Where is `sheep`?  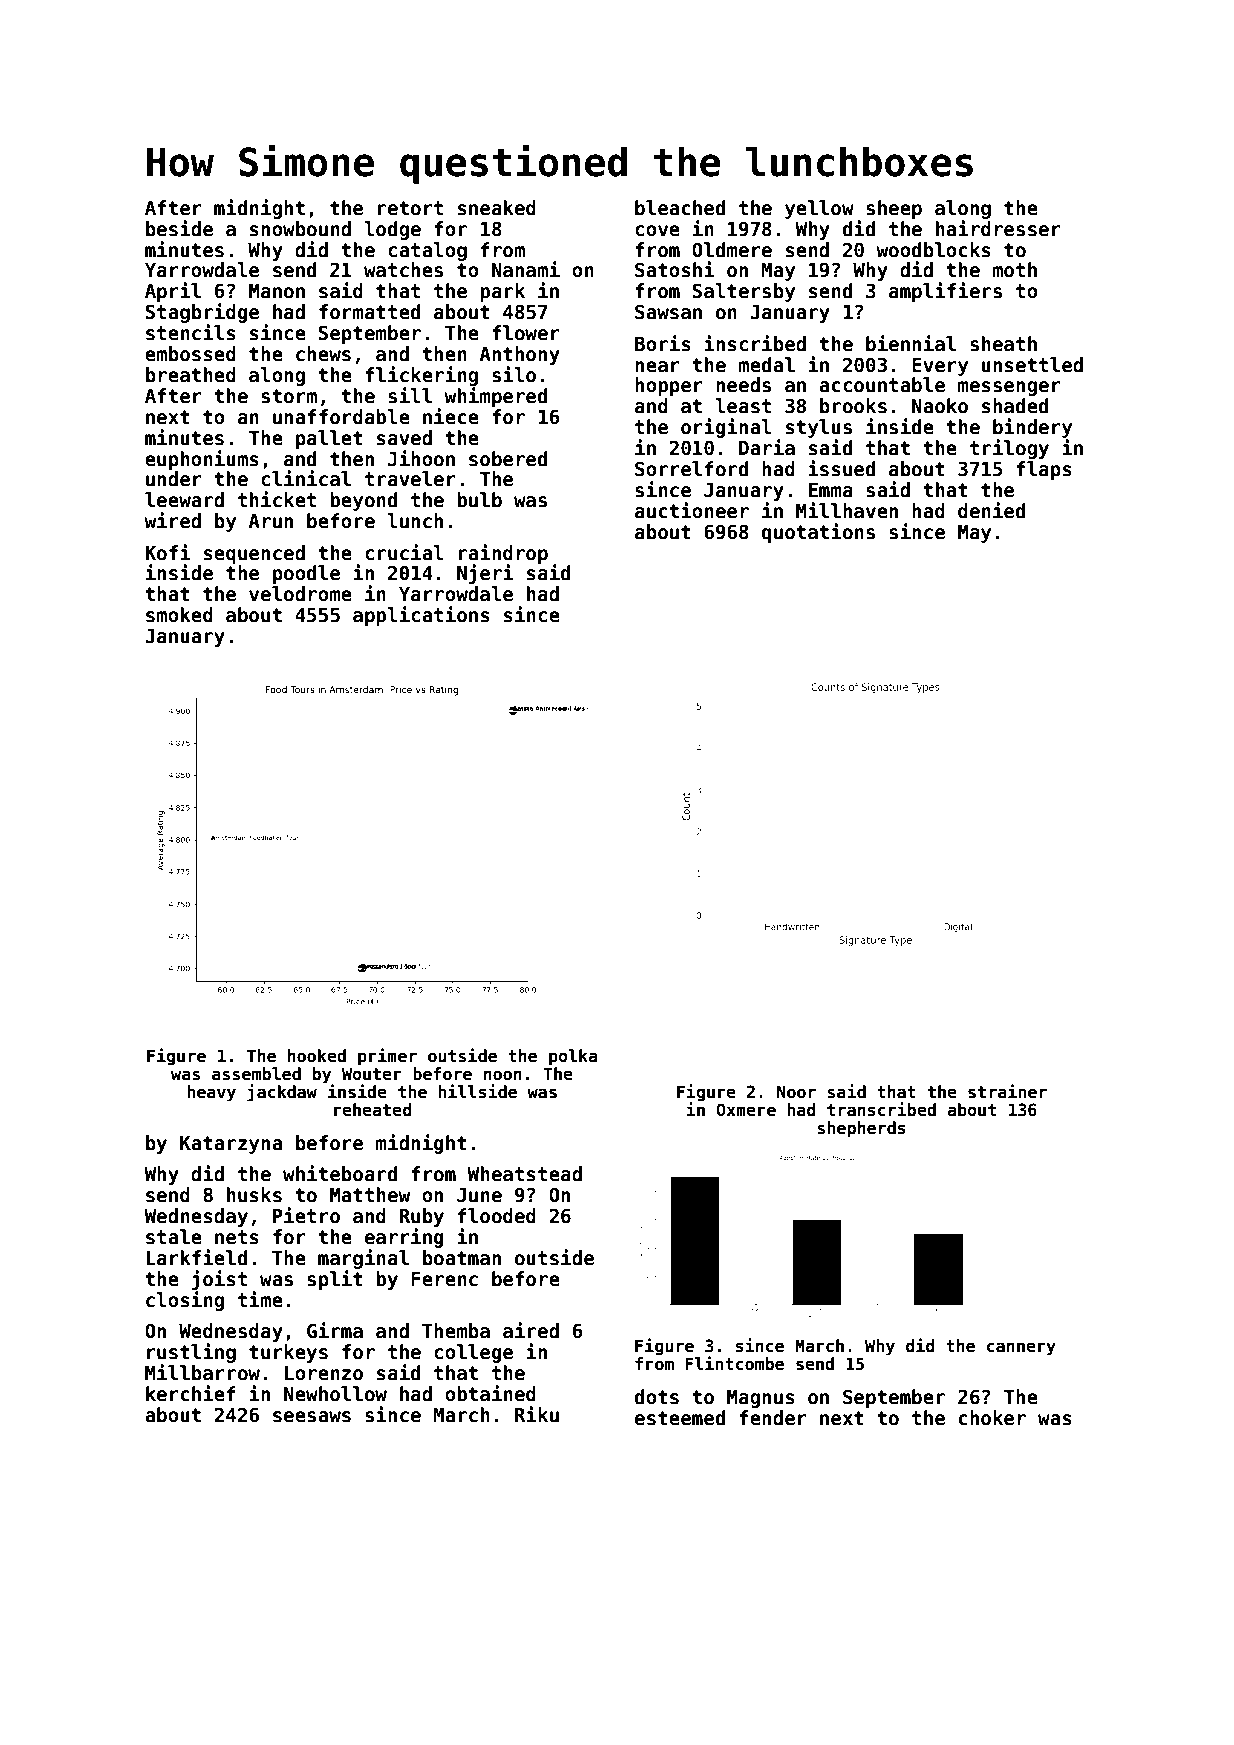 sheep is located at coordinates (894, 209).
